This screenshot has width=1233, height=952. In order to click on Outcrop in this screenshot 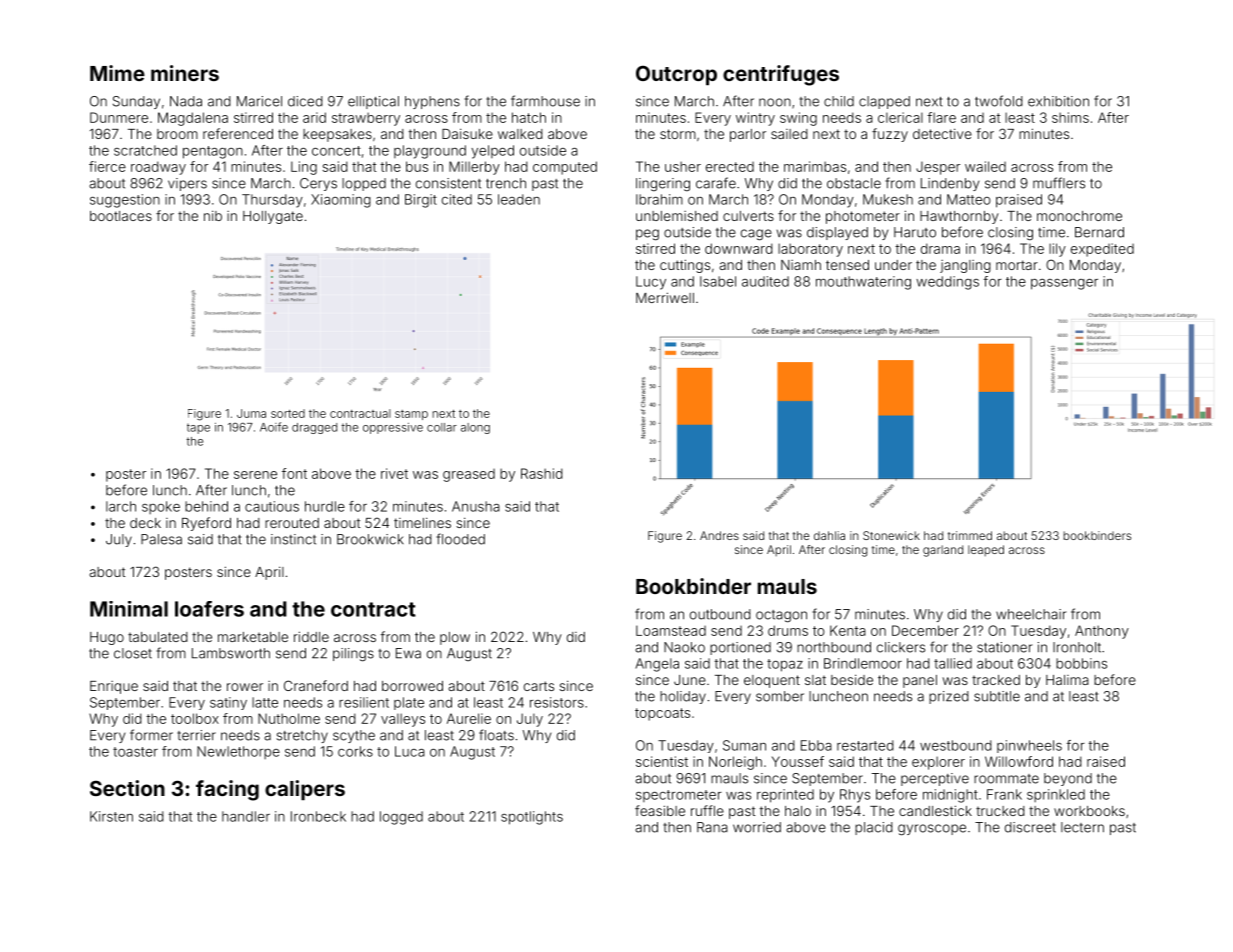, I will do `click(676, 75)`.
